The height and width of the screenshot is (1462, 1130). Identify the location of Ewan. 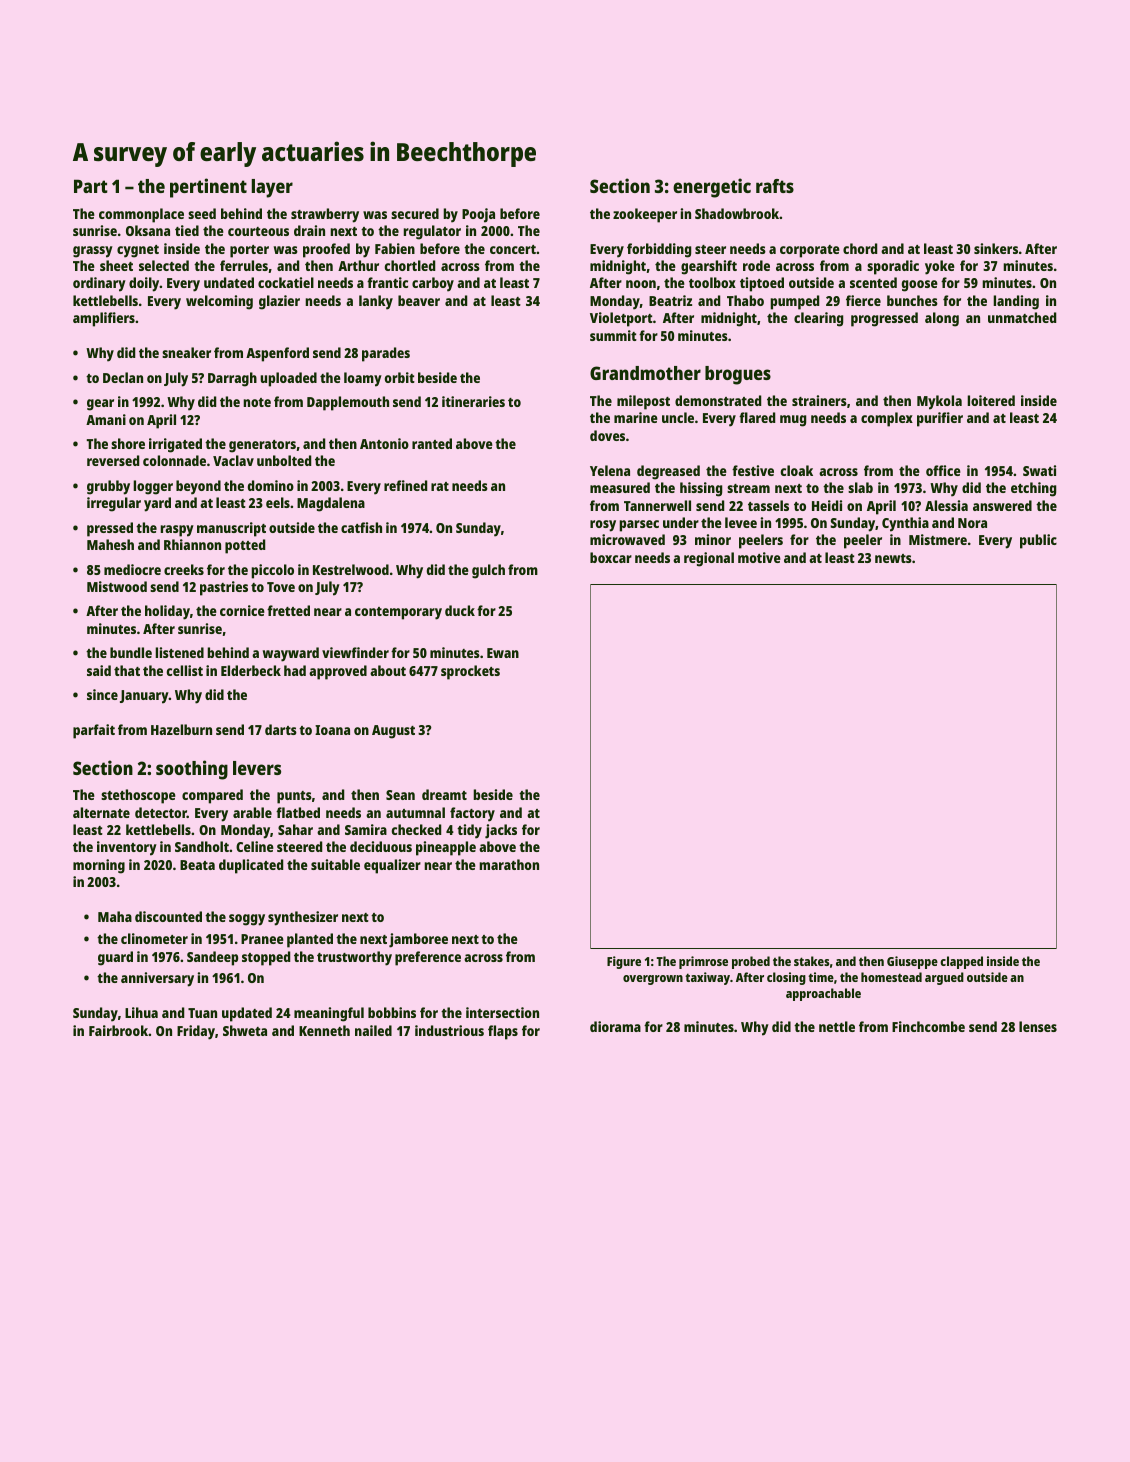
(503, 653).
